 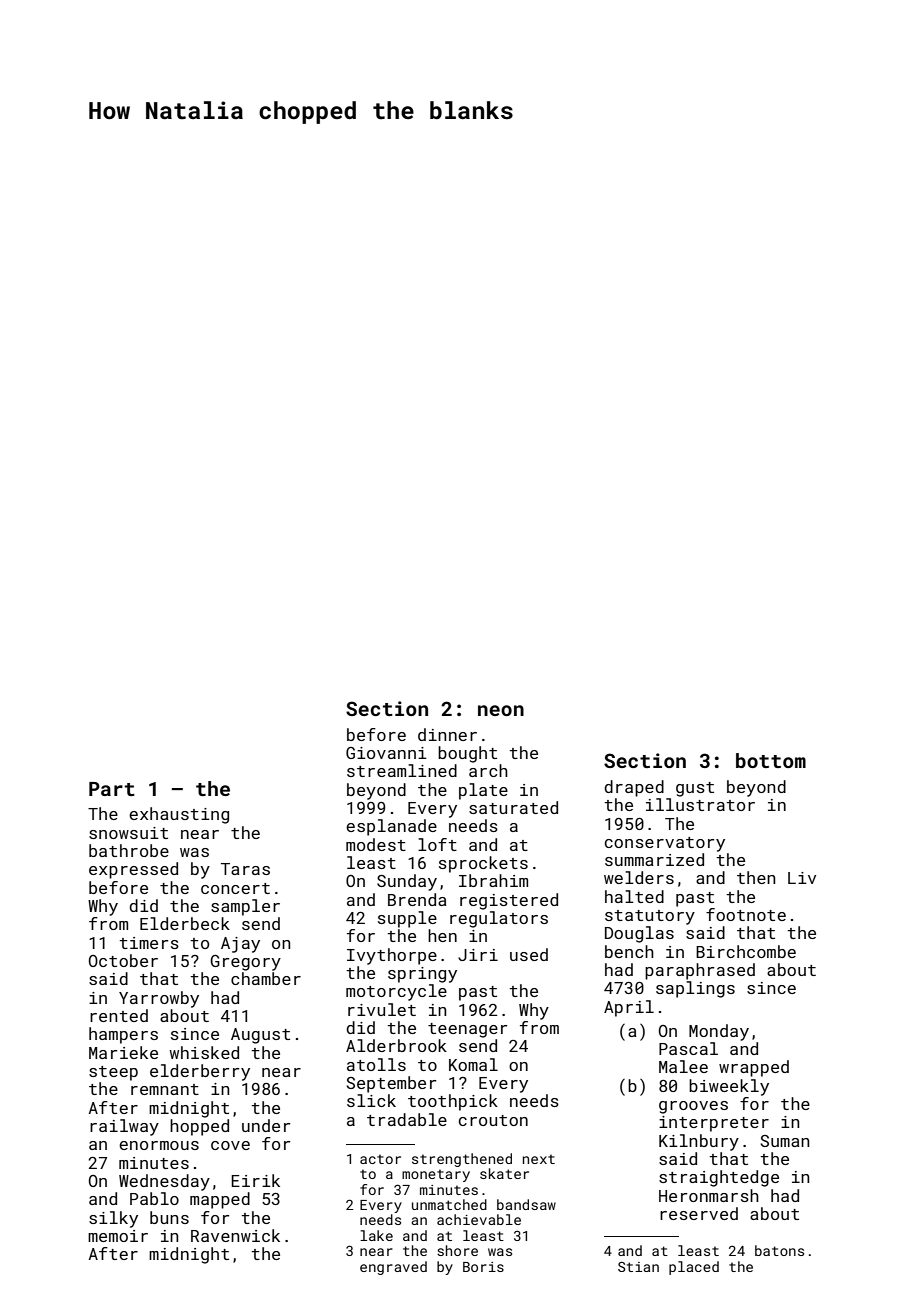 What do you see at coordinates (501, 710) in the screenshot?
I see `neon` at bounding box center [501, 710].
